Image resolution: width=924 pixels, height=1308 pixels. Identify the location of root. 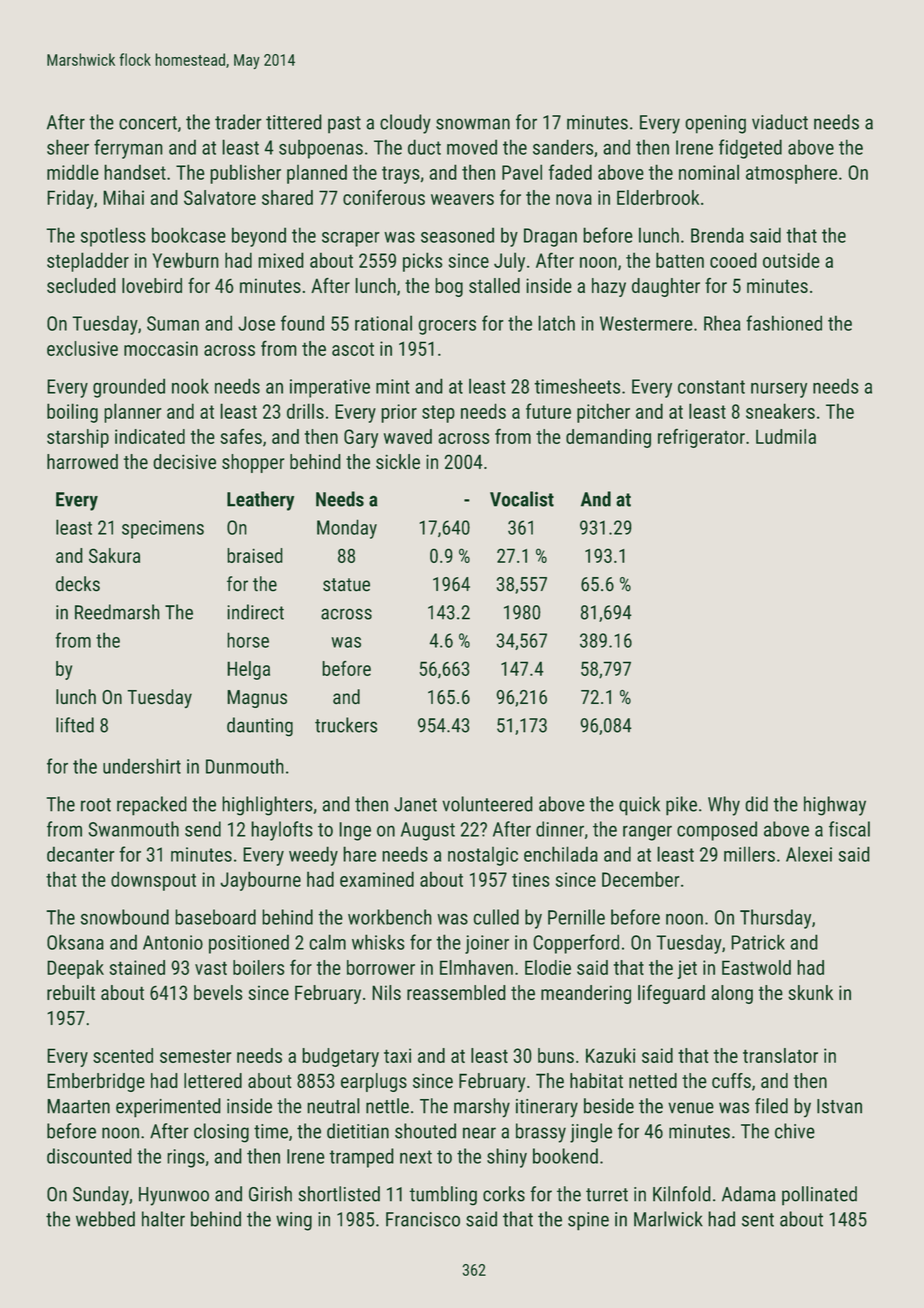
(96, 805).
